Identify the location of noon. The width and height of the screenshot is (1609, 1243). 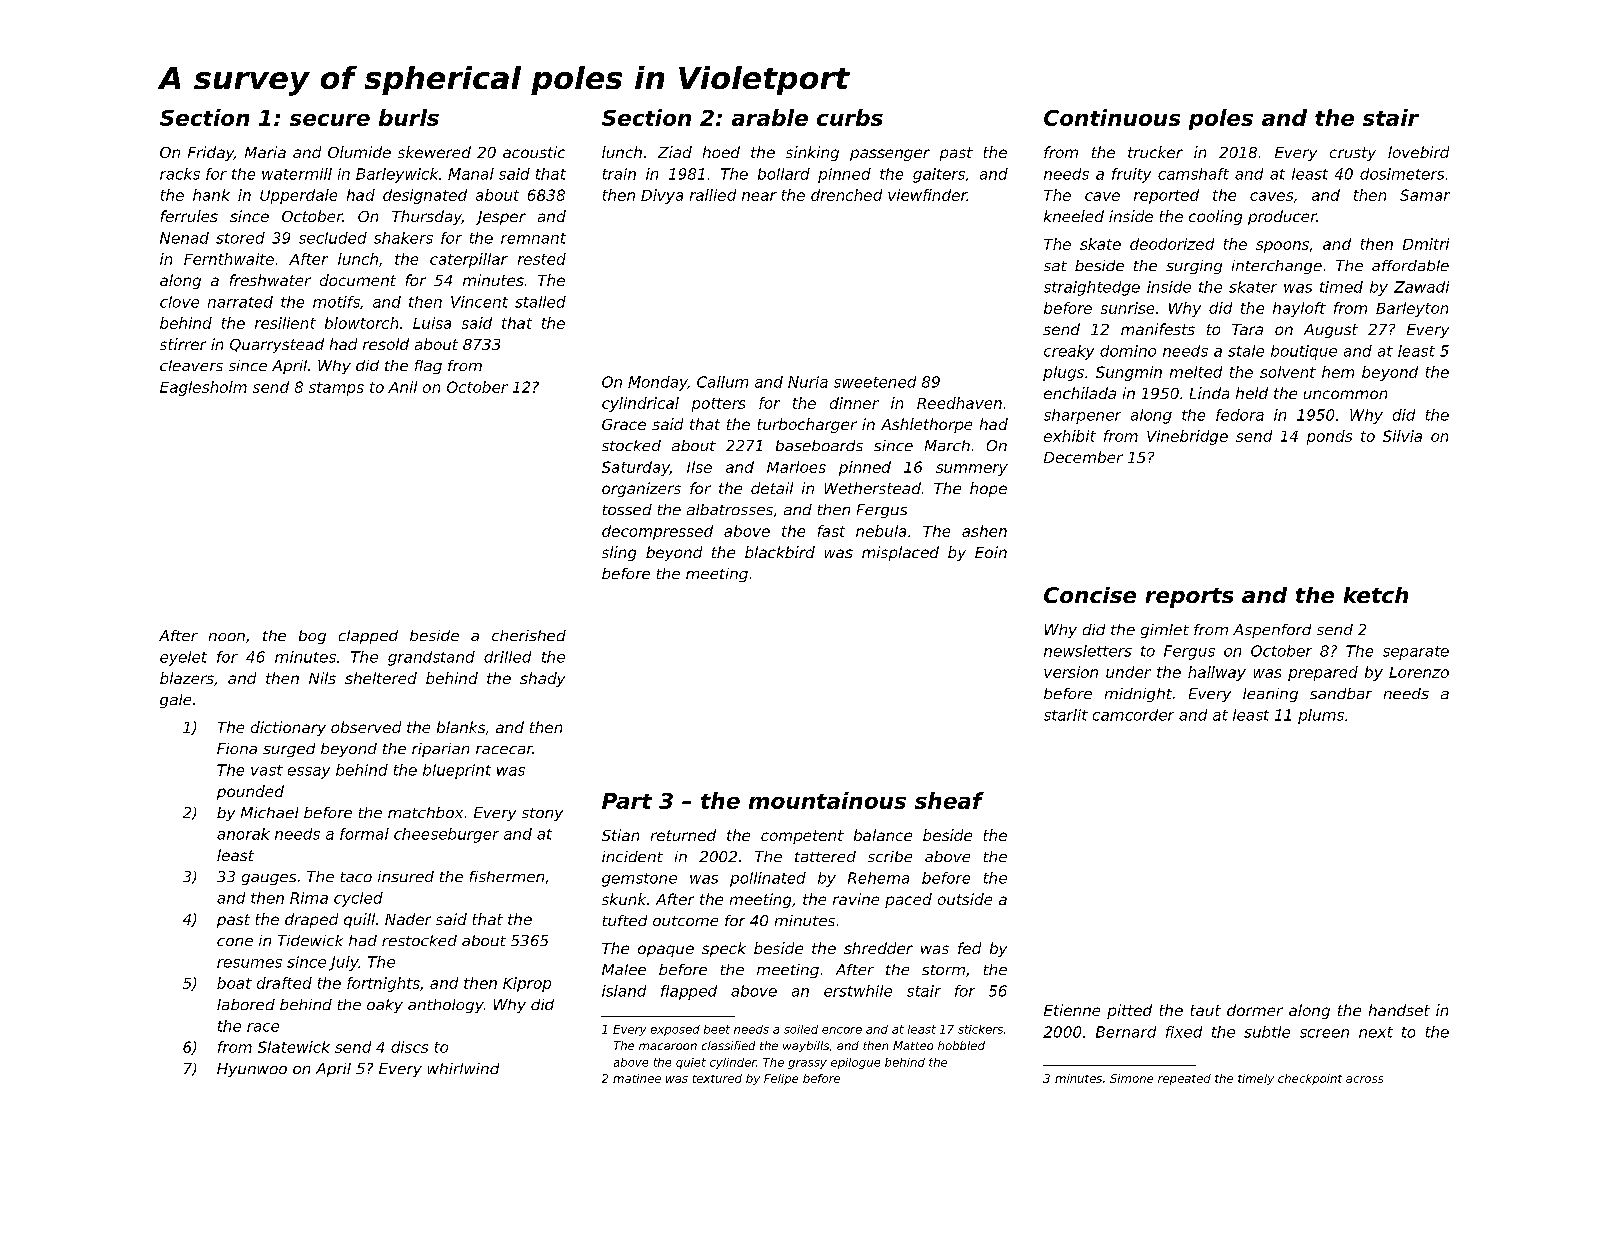
(227, 637).
